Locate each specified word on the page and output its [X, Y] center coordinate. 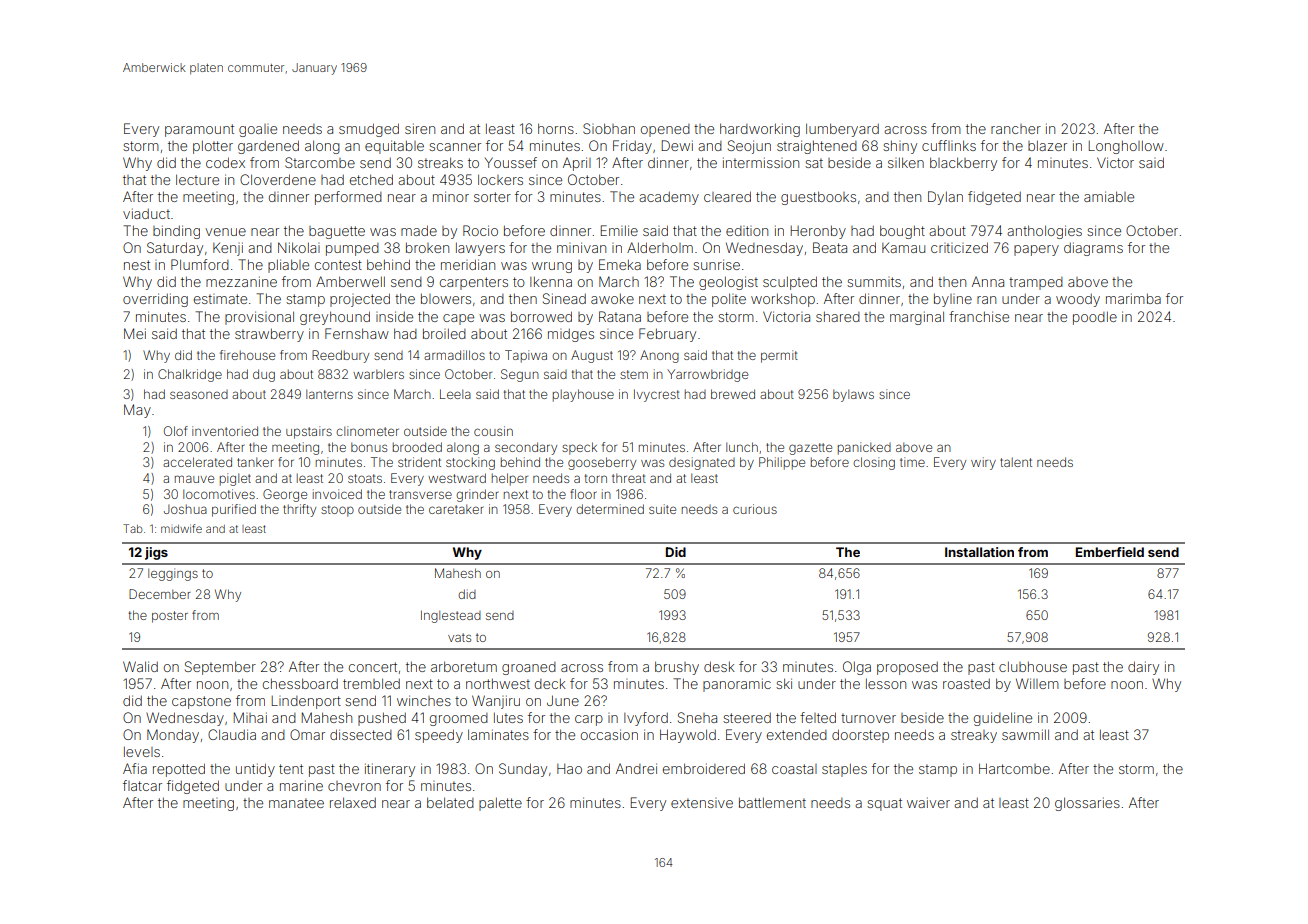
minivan [581, 247]
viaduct [146, 213]
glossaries [1087, 804]
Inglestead [451, 616]
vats [459, 637]
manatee [296, 803]
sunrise [716, 264]
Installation [979, 552]
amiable [1109, 196]
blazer [1047, 145]
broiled [444, 333]
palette [500, 804]
